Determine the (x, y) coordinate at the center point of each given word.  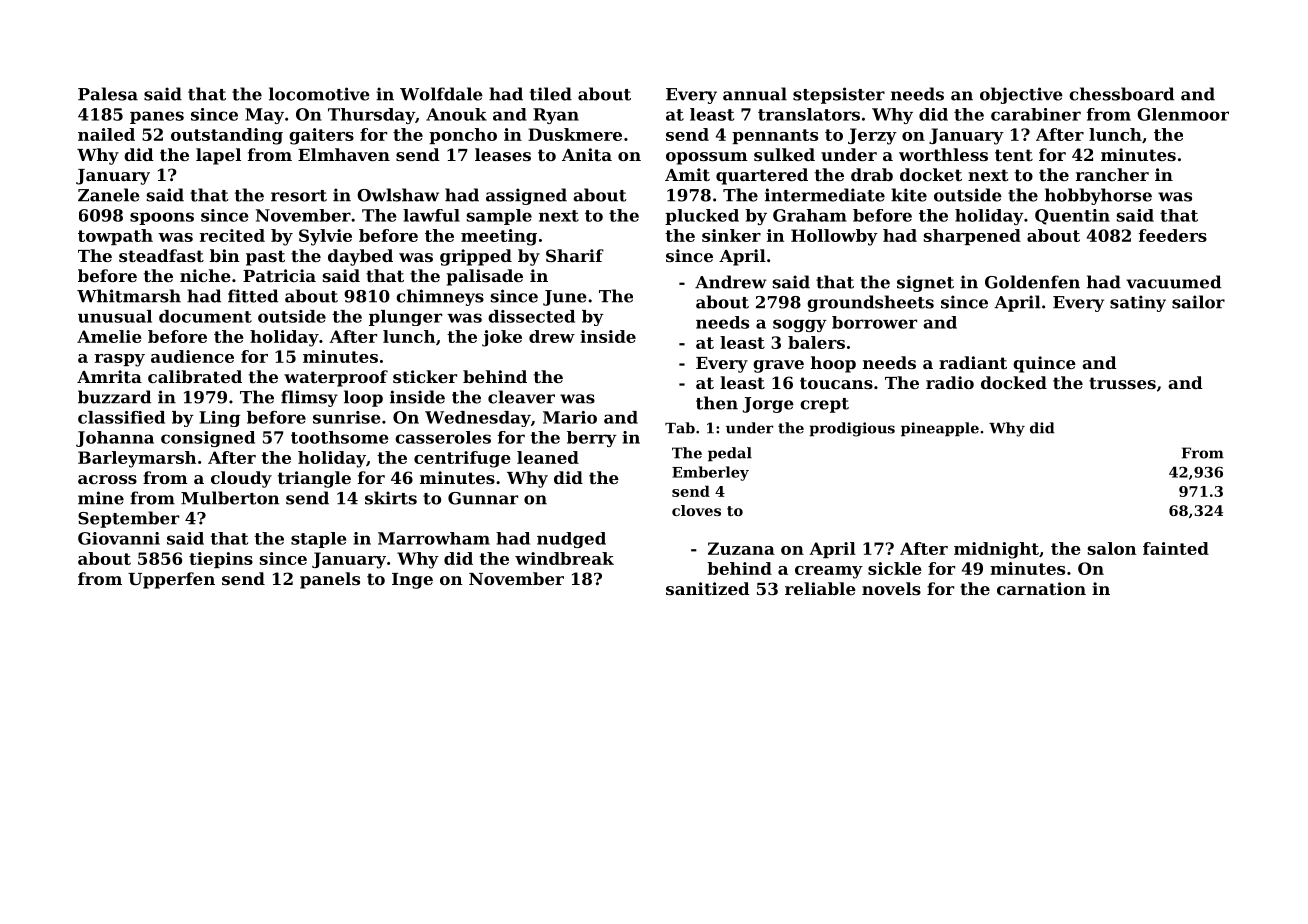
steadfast (161, 255)
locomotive (319, 94)
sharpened (972, 237)
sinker (731, 235)
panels (330, 580)
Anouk (456, 114)
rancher (1112, 174)
